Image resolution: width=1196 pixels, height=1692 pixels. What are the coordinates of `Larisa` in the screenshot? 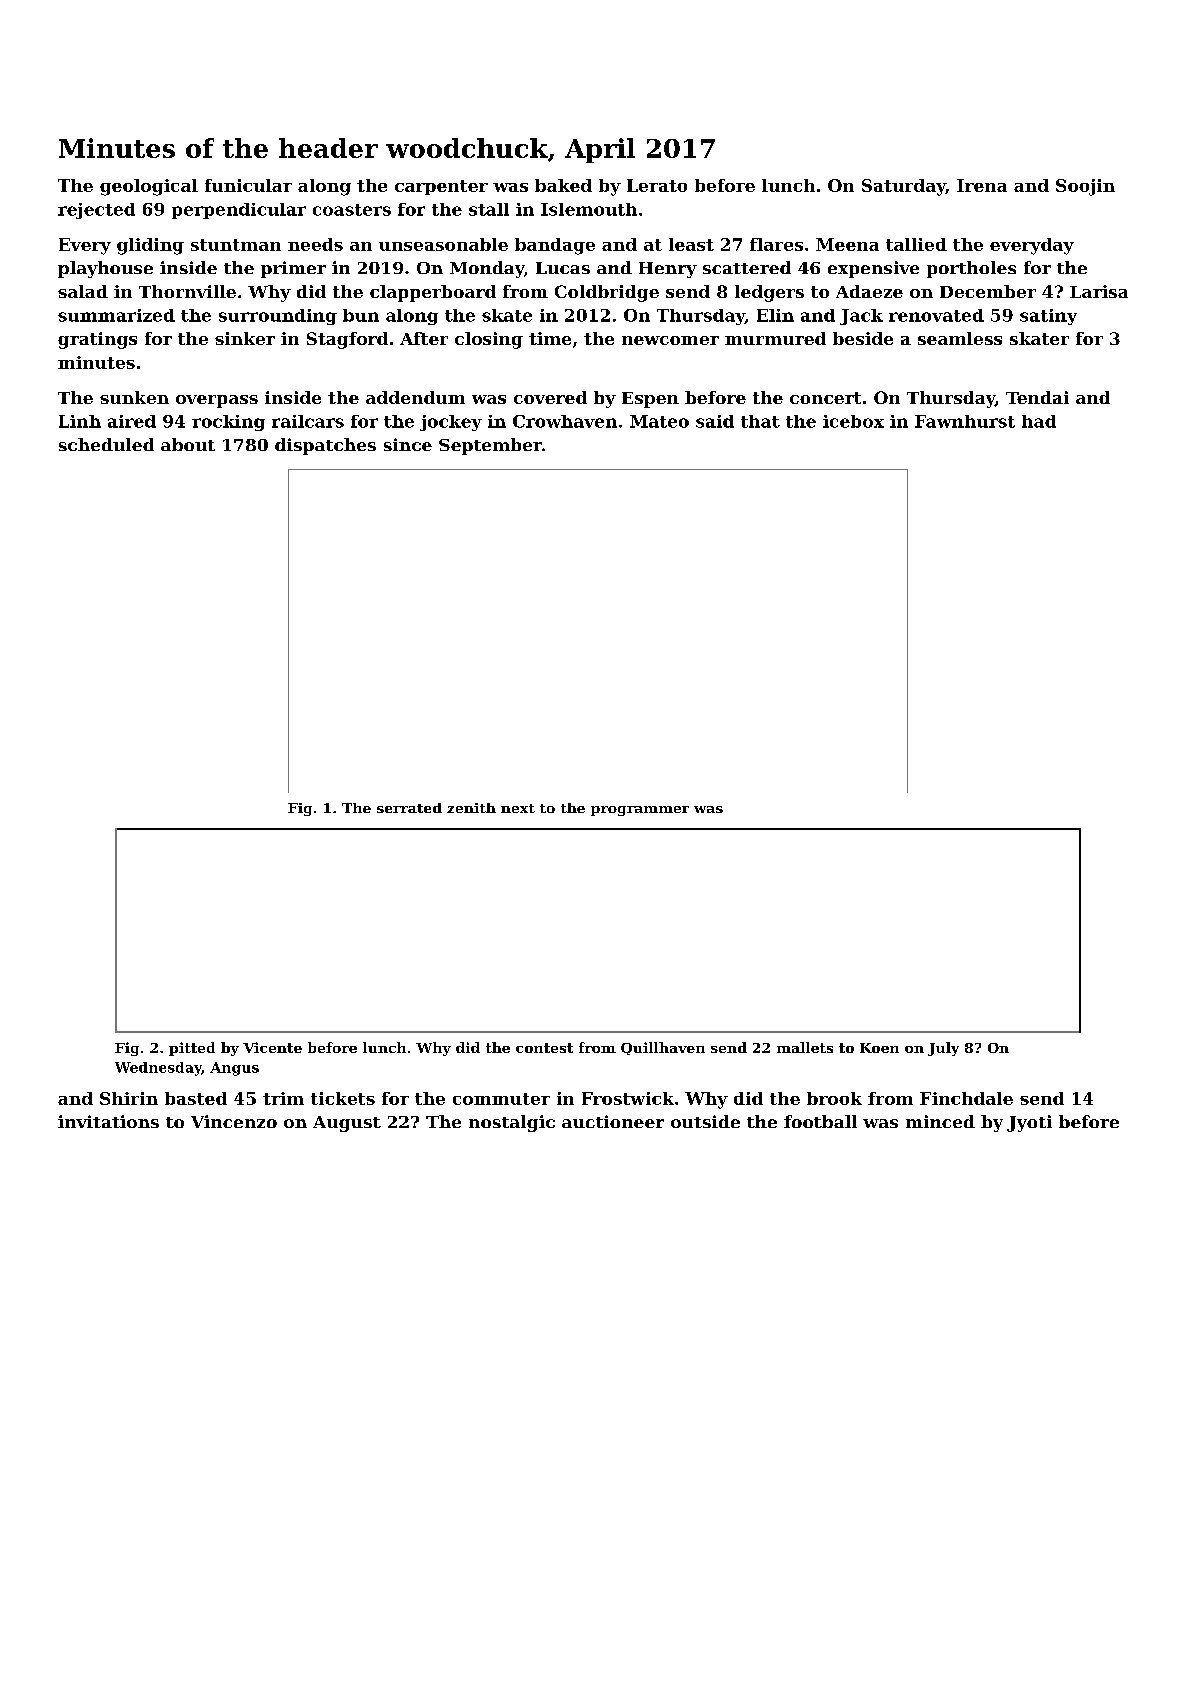 It's located at (1099, 291).
